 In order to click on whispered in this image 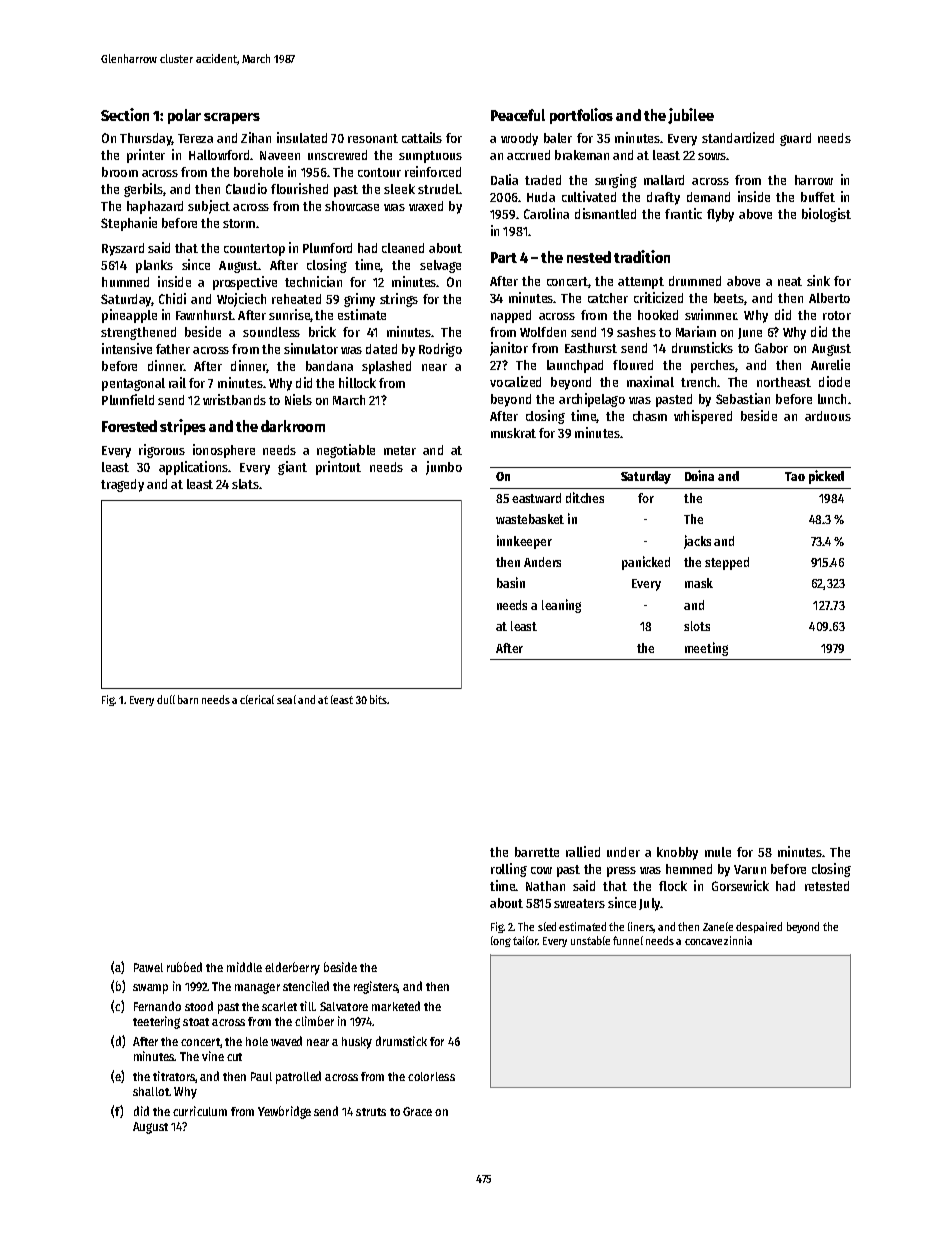, I will do `click(703, 417)`.
